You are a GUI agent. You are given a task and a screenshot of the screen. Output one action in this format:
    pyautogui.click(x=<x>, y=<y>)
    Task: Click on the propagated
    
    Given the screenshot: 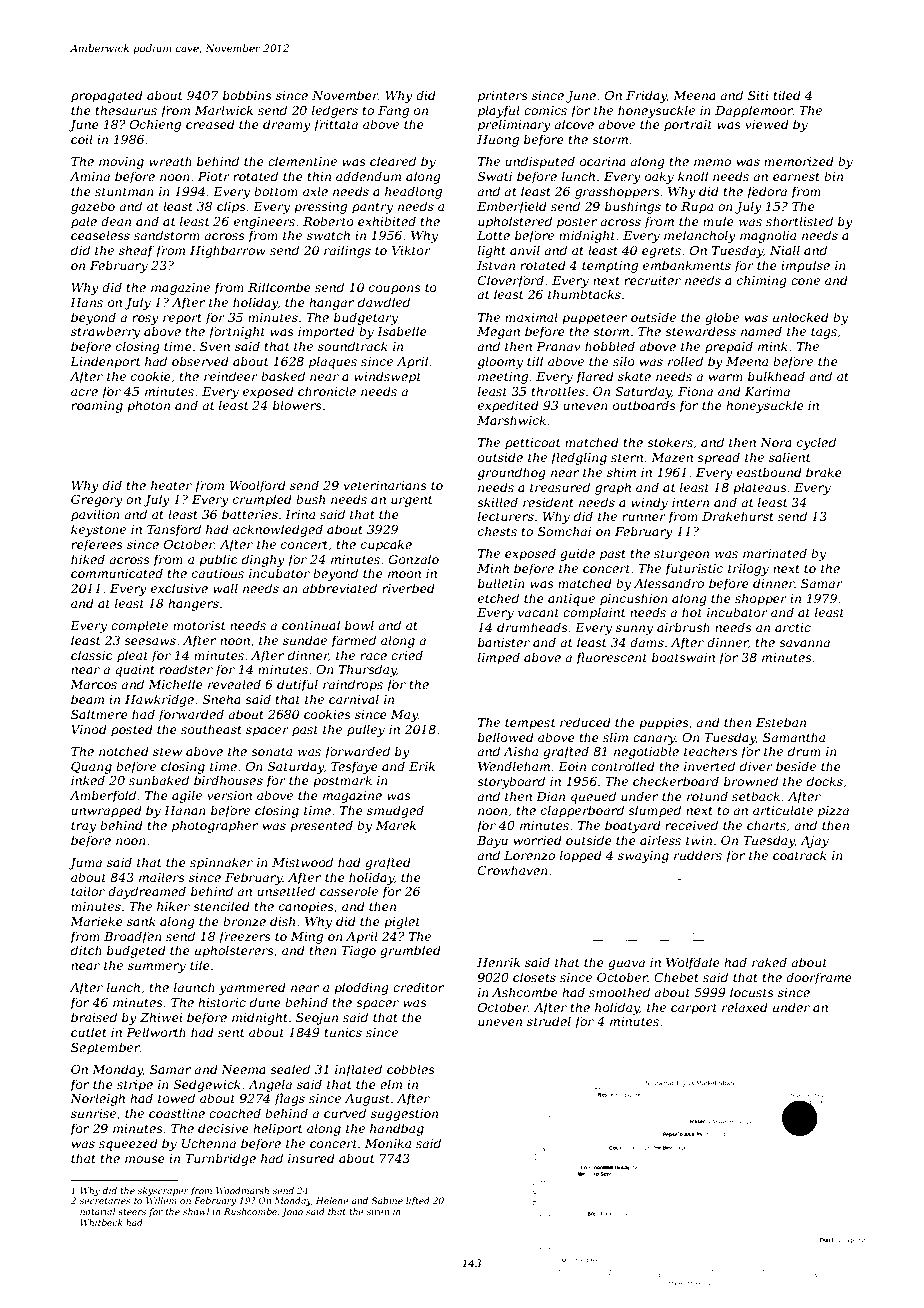 What is the action you would take?
    pyautogui.click(x=107, y=96)
